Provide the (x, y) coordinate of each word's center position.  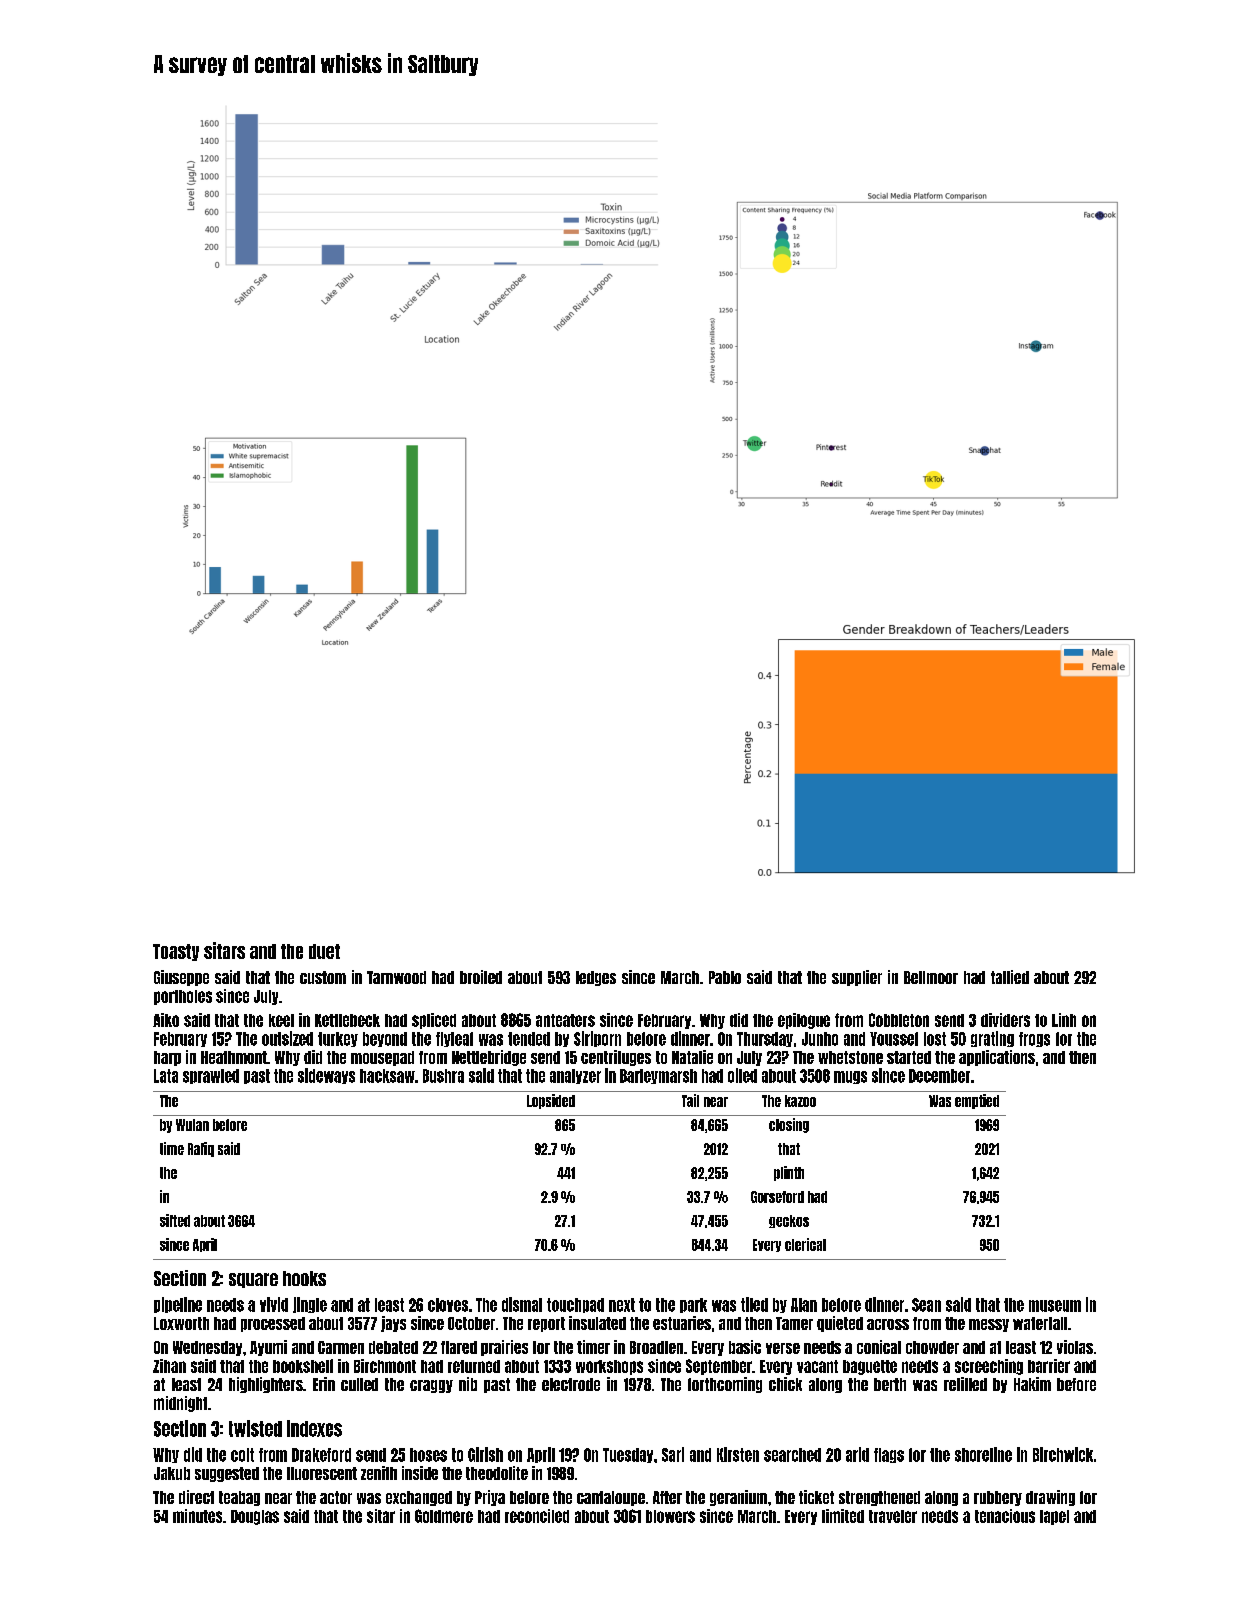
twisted (255, 1428)
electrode (571, 1384)
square (253, 1280)
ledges (596, 978)
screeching (989, 1367)
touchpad (575, 1305)
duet (324, 951)
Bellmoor (931, 977)
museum (1055, 1306)
